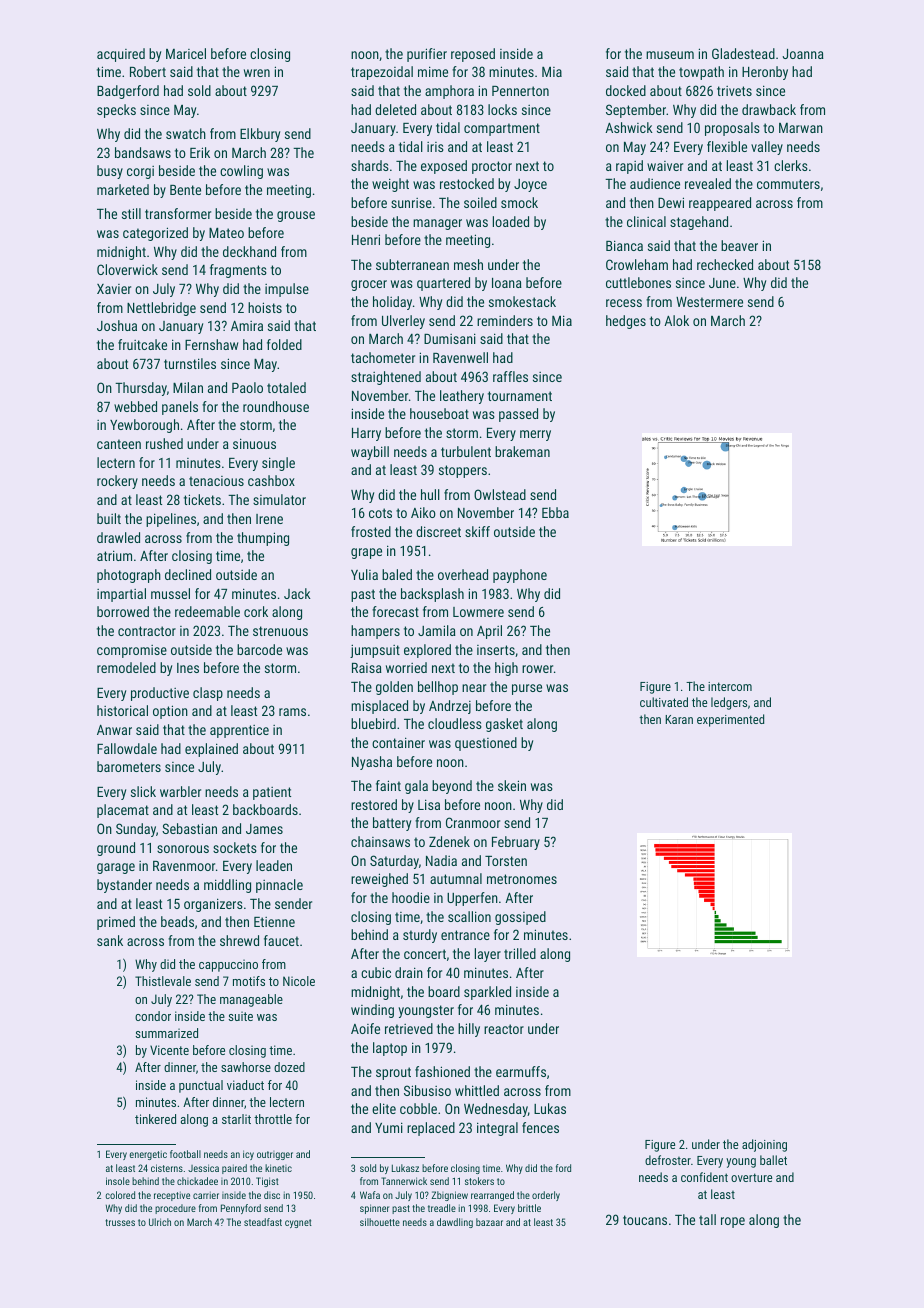 The image size is (924, 1308). I want to click on shrewd, so click(239, 940).
